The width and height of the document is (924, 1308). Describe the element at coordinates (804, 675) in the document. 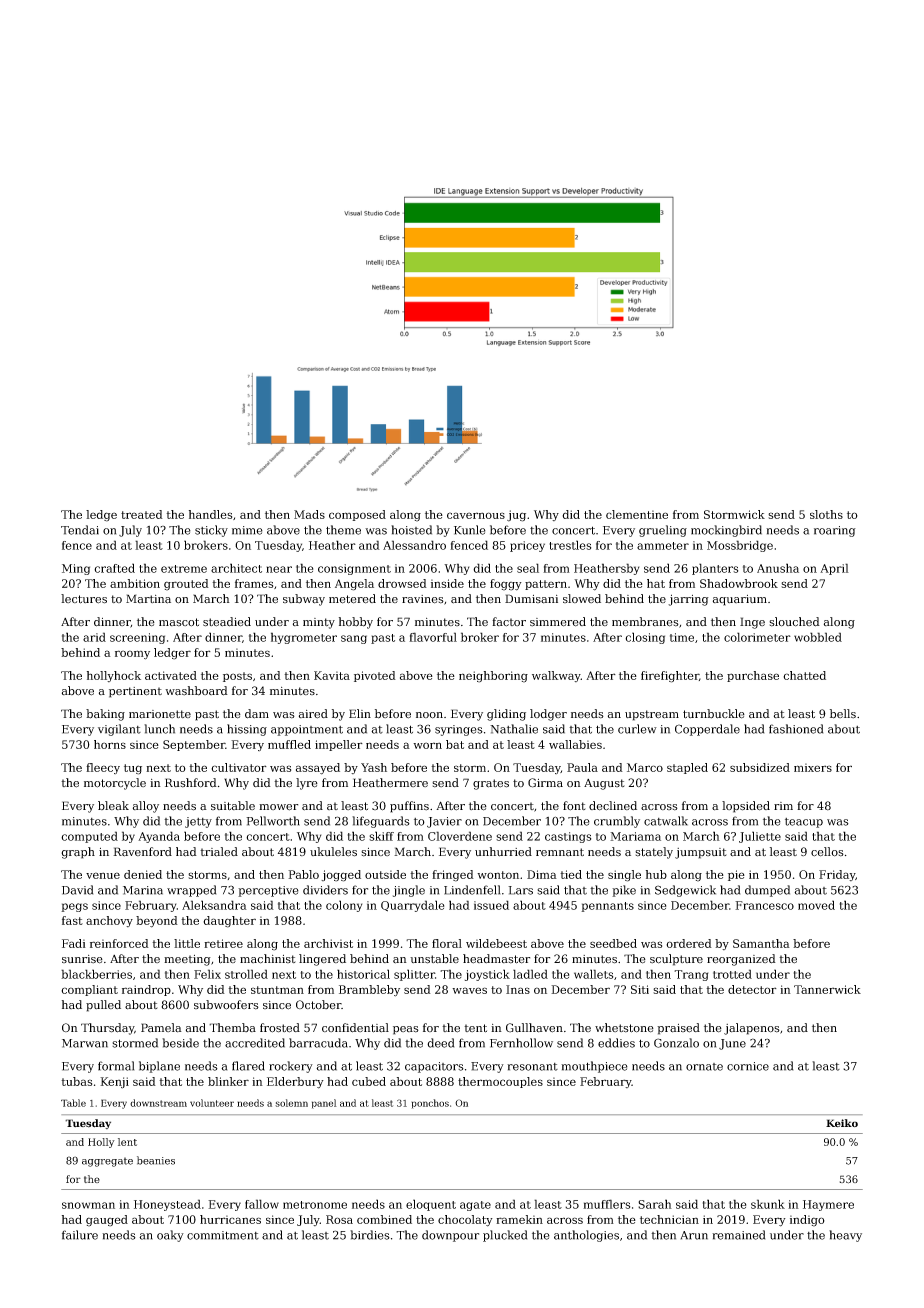

I see `chatted` at that location.
